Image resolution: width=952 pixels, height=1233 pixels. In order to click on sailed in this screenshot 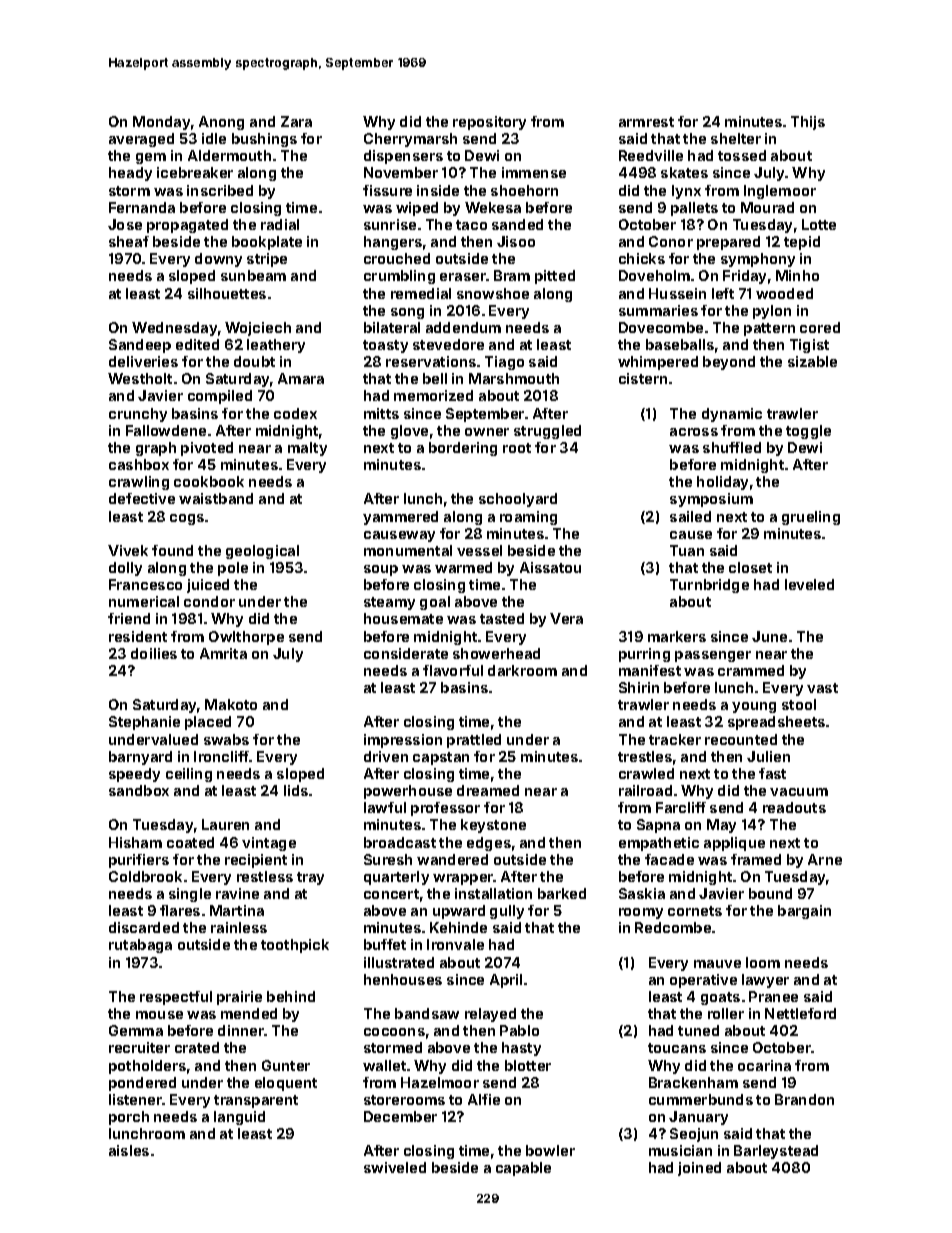, I will do `click(690, 516)`.
